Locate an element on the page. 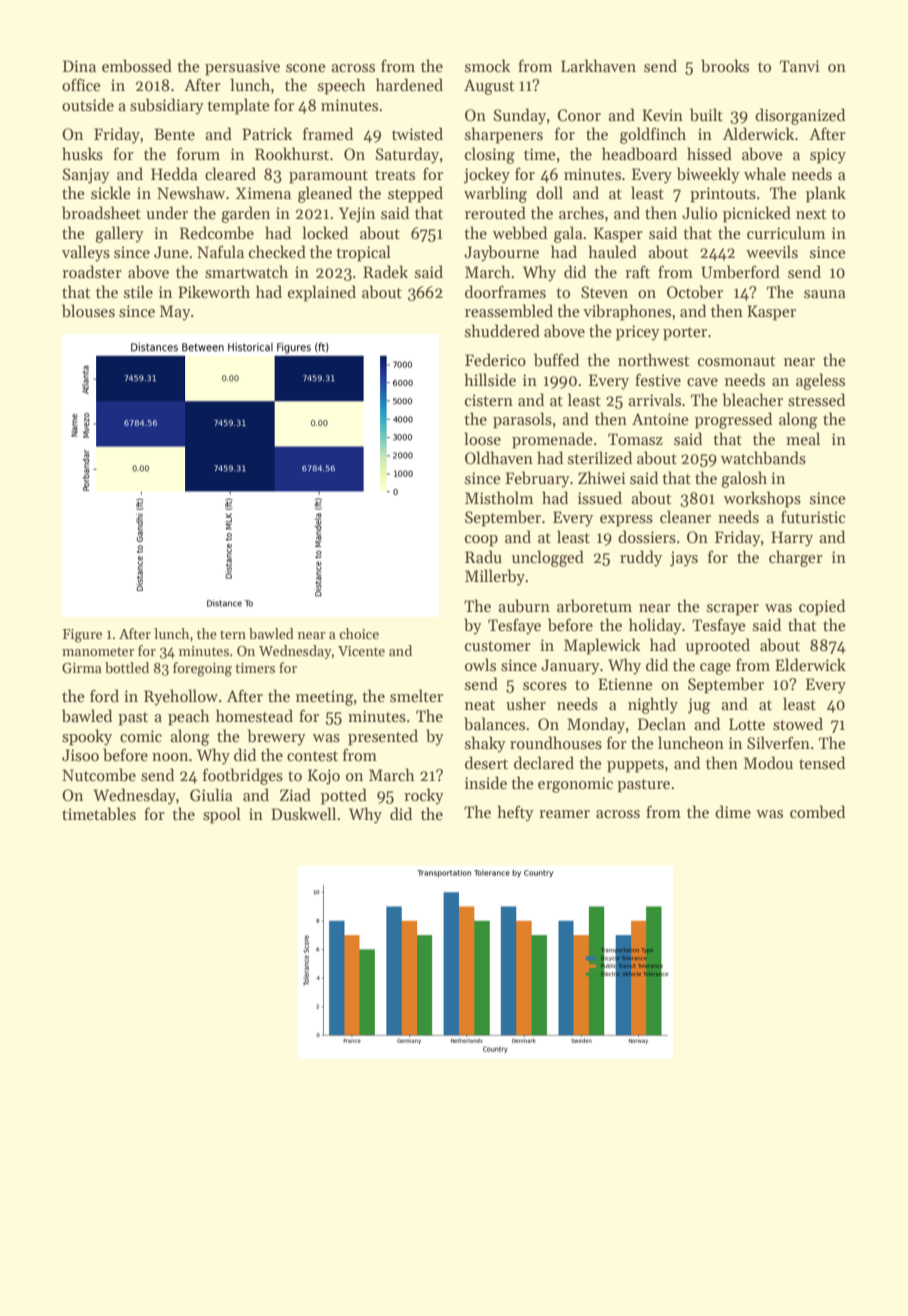  Mistholm is located at coordinates (499, 498).
